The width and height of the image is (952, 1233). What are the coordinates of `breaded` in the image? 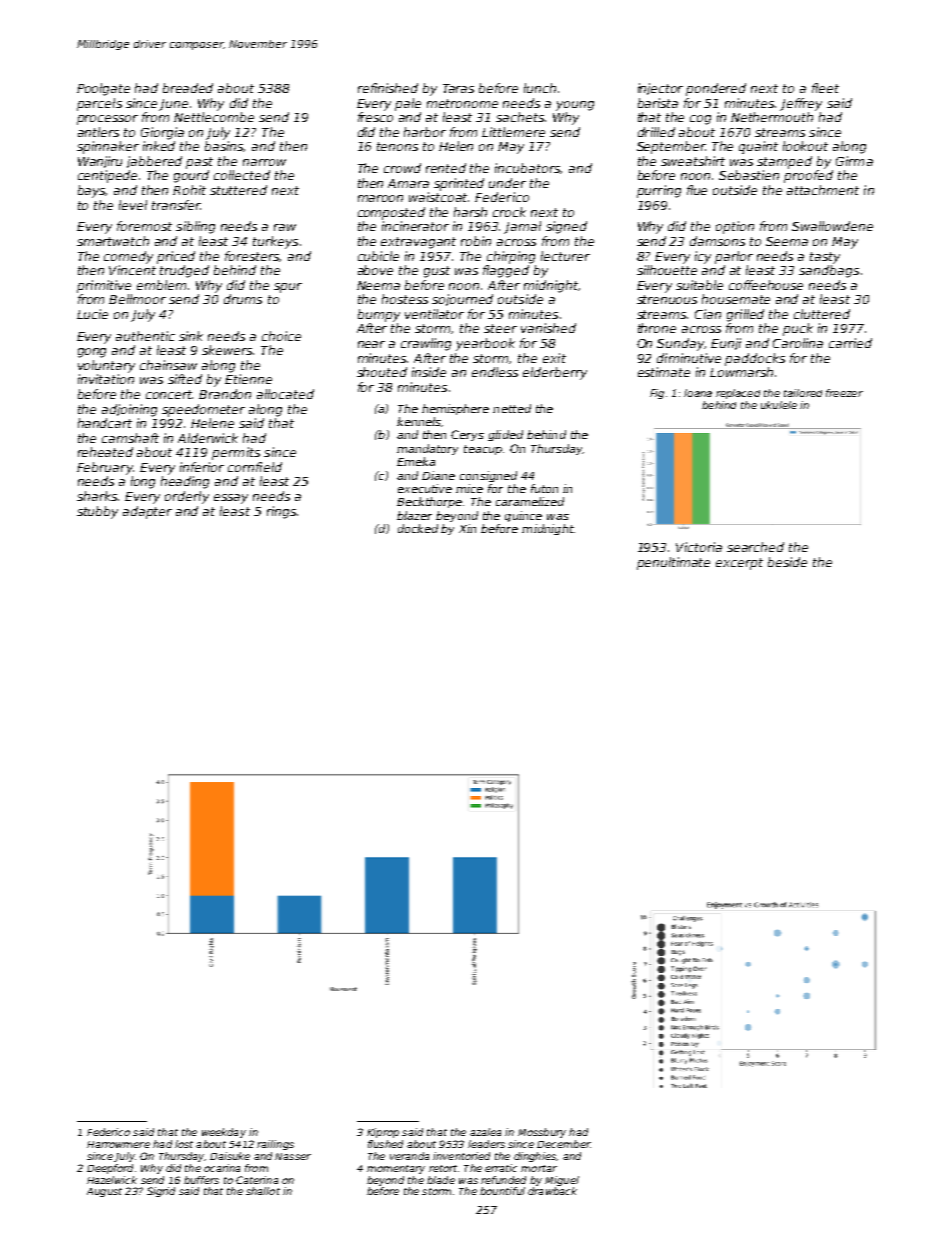 It's located at (188, 88).
